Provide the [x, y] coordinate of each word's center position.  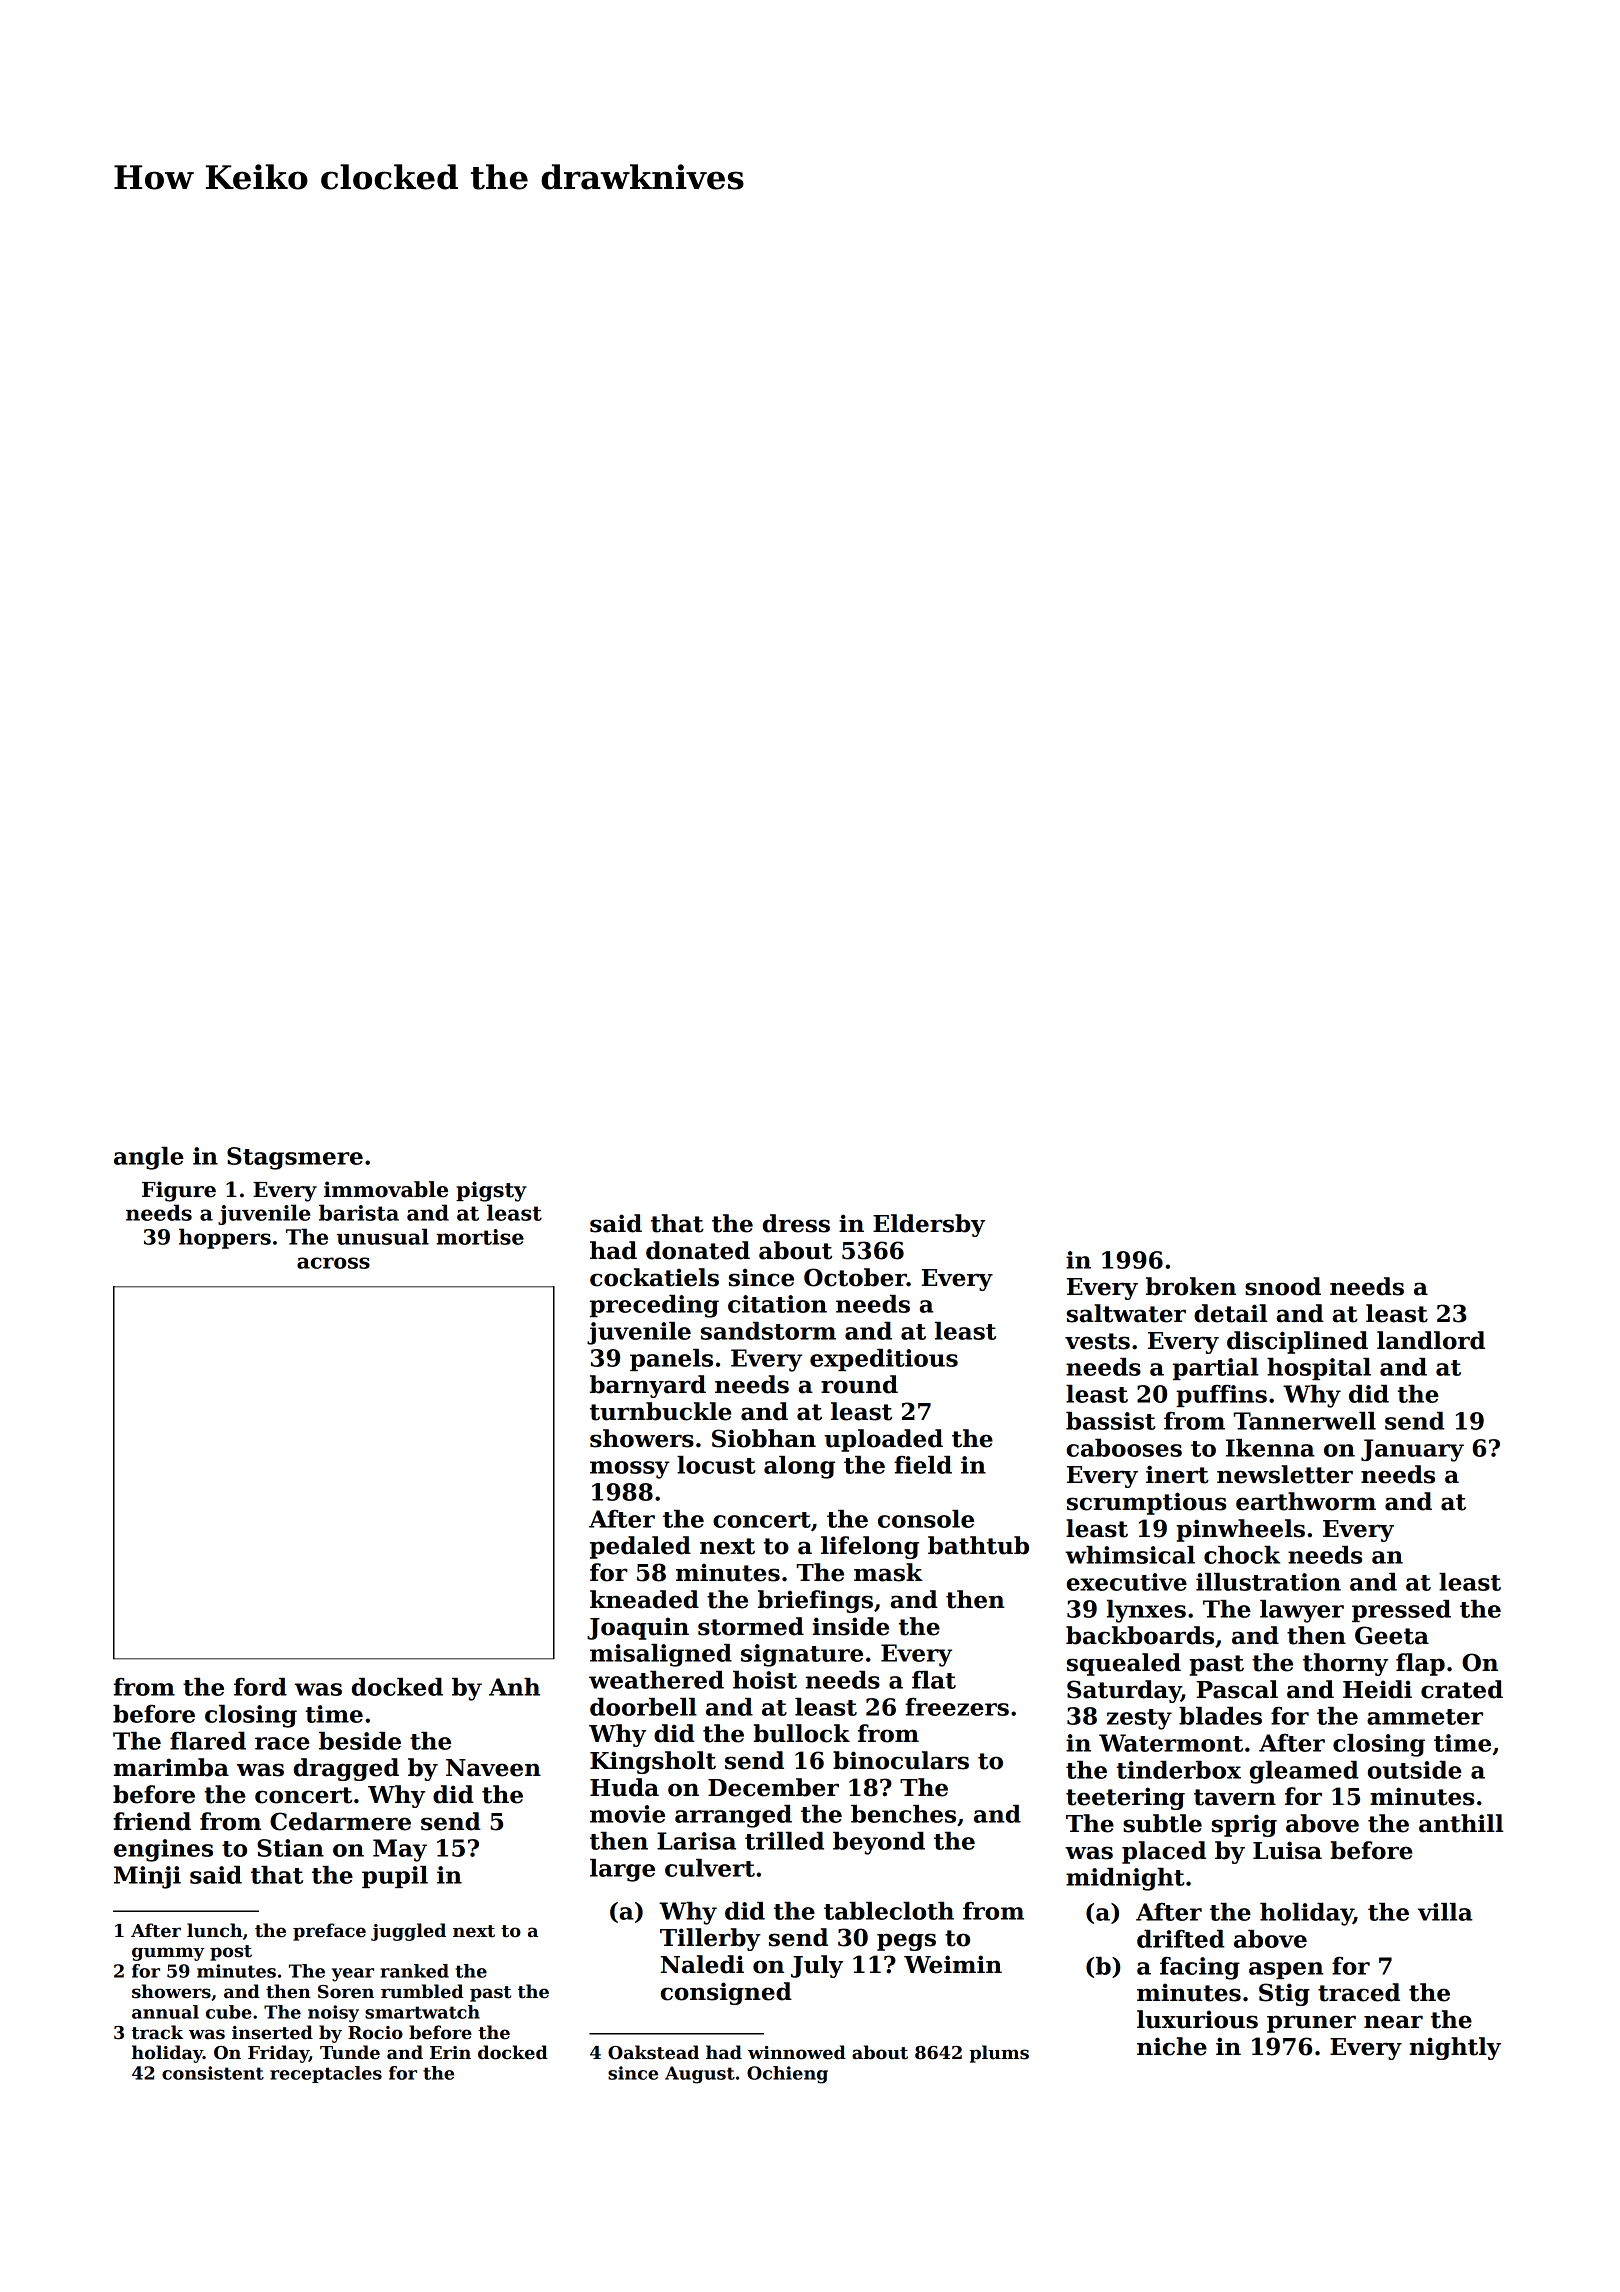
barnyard [648, 1386]
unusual [383, 1236]
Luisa [1287, 1850]
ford [260, 1687]
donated [698, 1250]
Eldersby [929, 1225]
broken [1191, 1286]
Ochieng [787, 2075]
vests [1097, 1341]
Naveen [493, 1768]
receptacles [326, 2074]
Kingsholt [653, 1762]
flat [934, 1680]
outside [1415, 1770]
